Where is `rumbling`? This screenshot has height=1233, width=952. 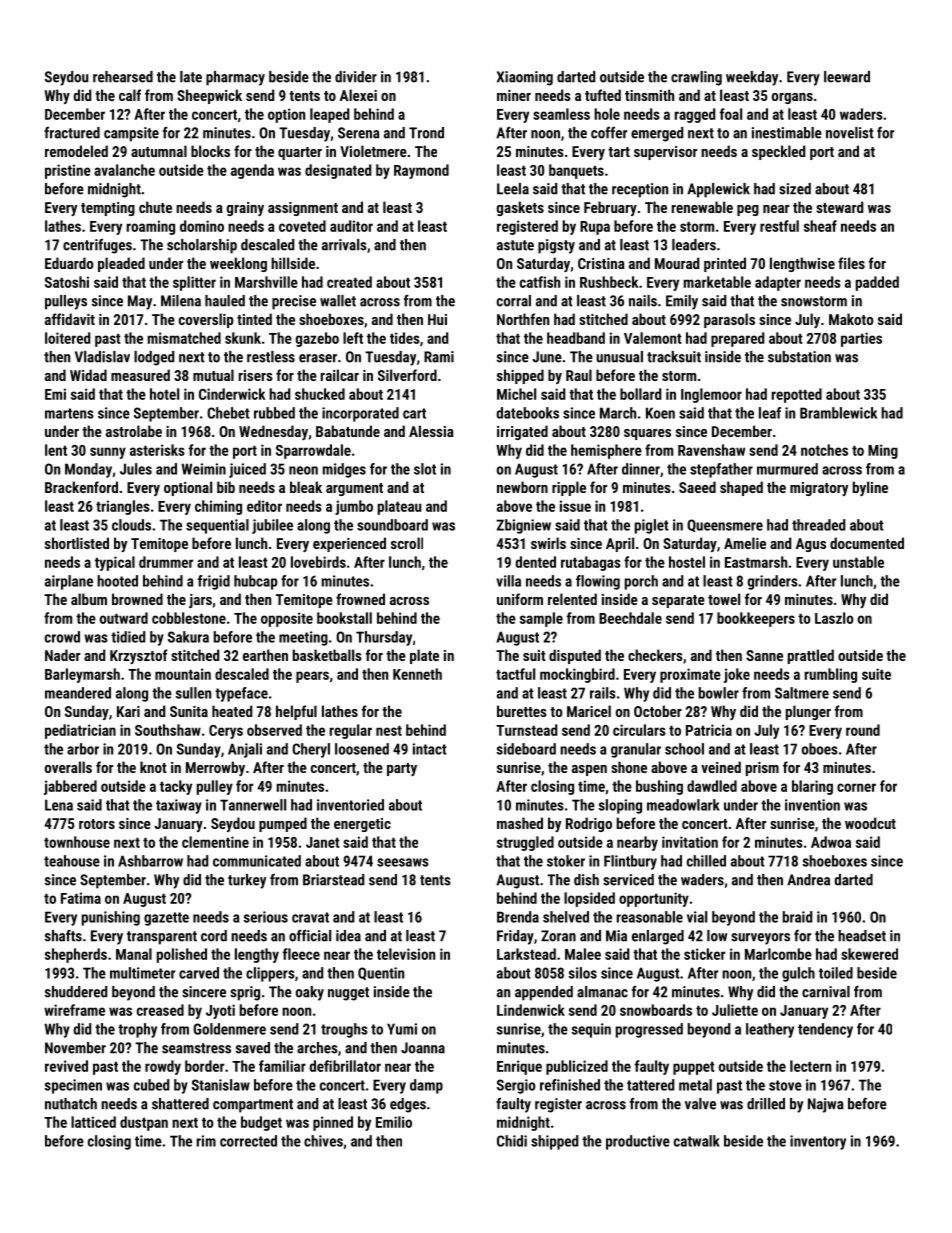
rumbling is located at coordinates (831, 675).
